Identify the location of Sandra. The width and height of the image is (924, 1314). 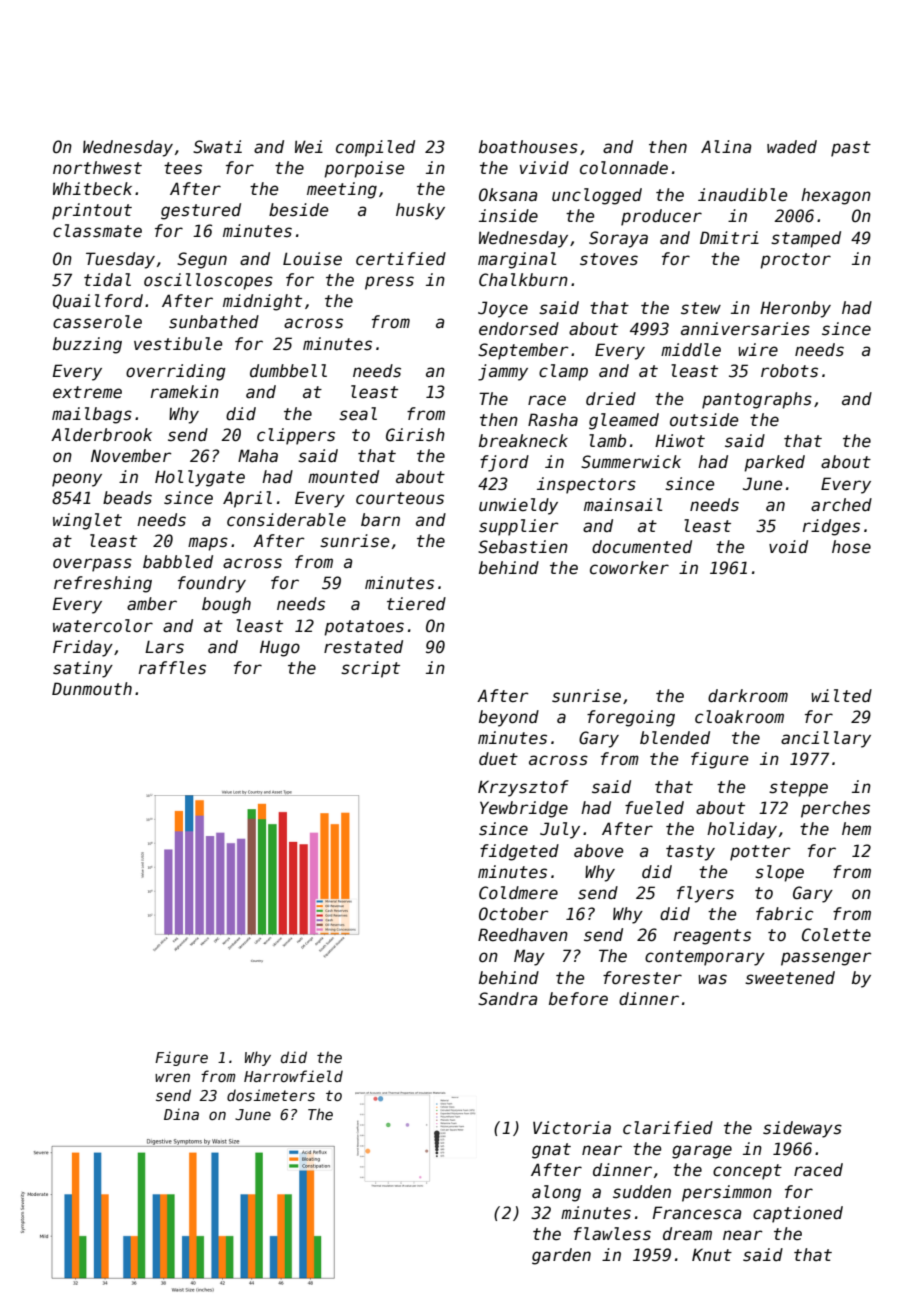
(508, 999).
